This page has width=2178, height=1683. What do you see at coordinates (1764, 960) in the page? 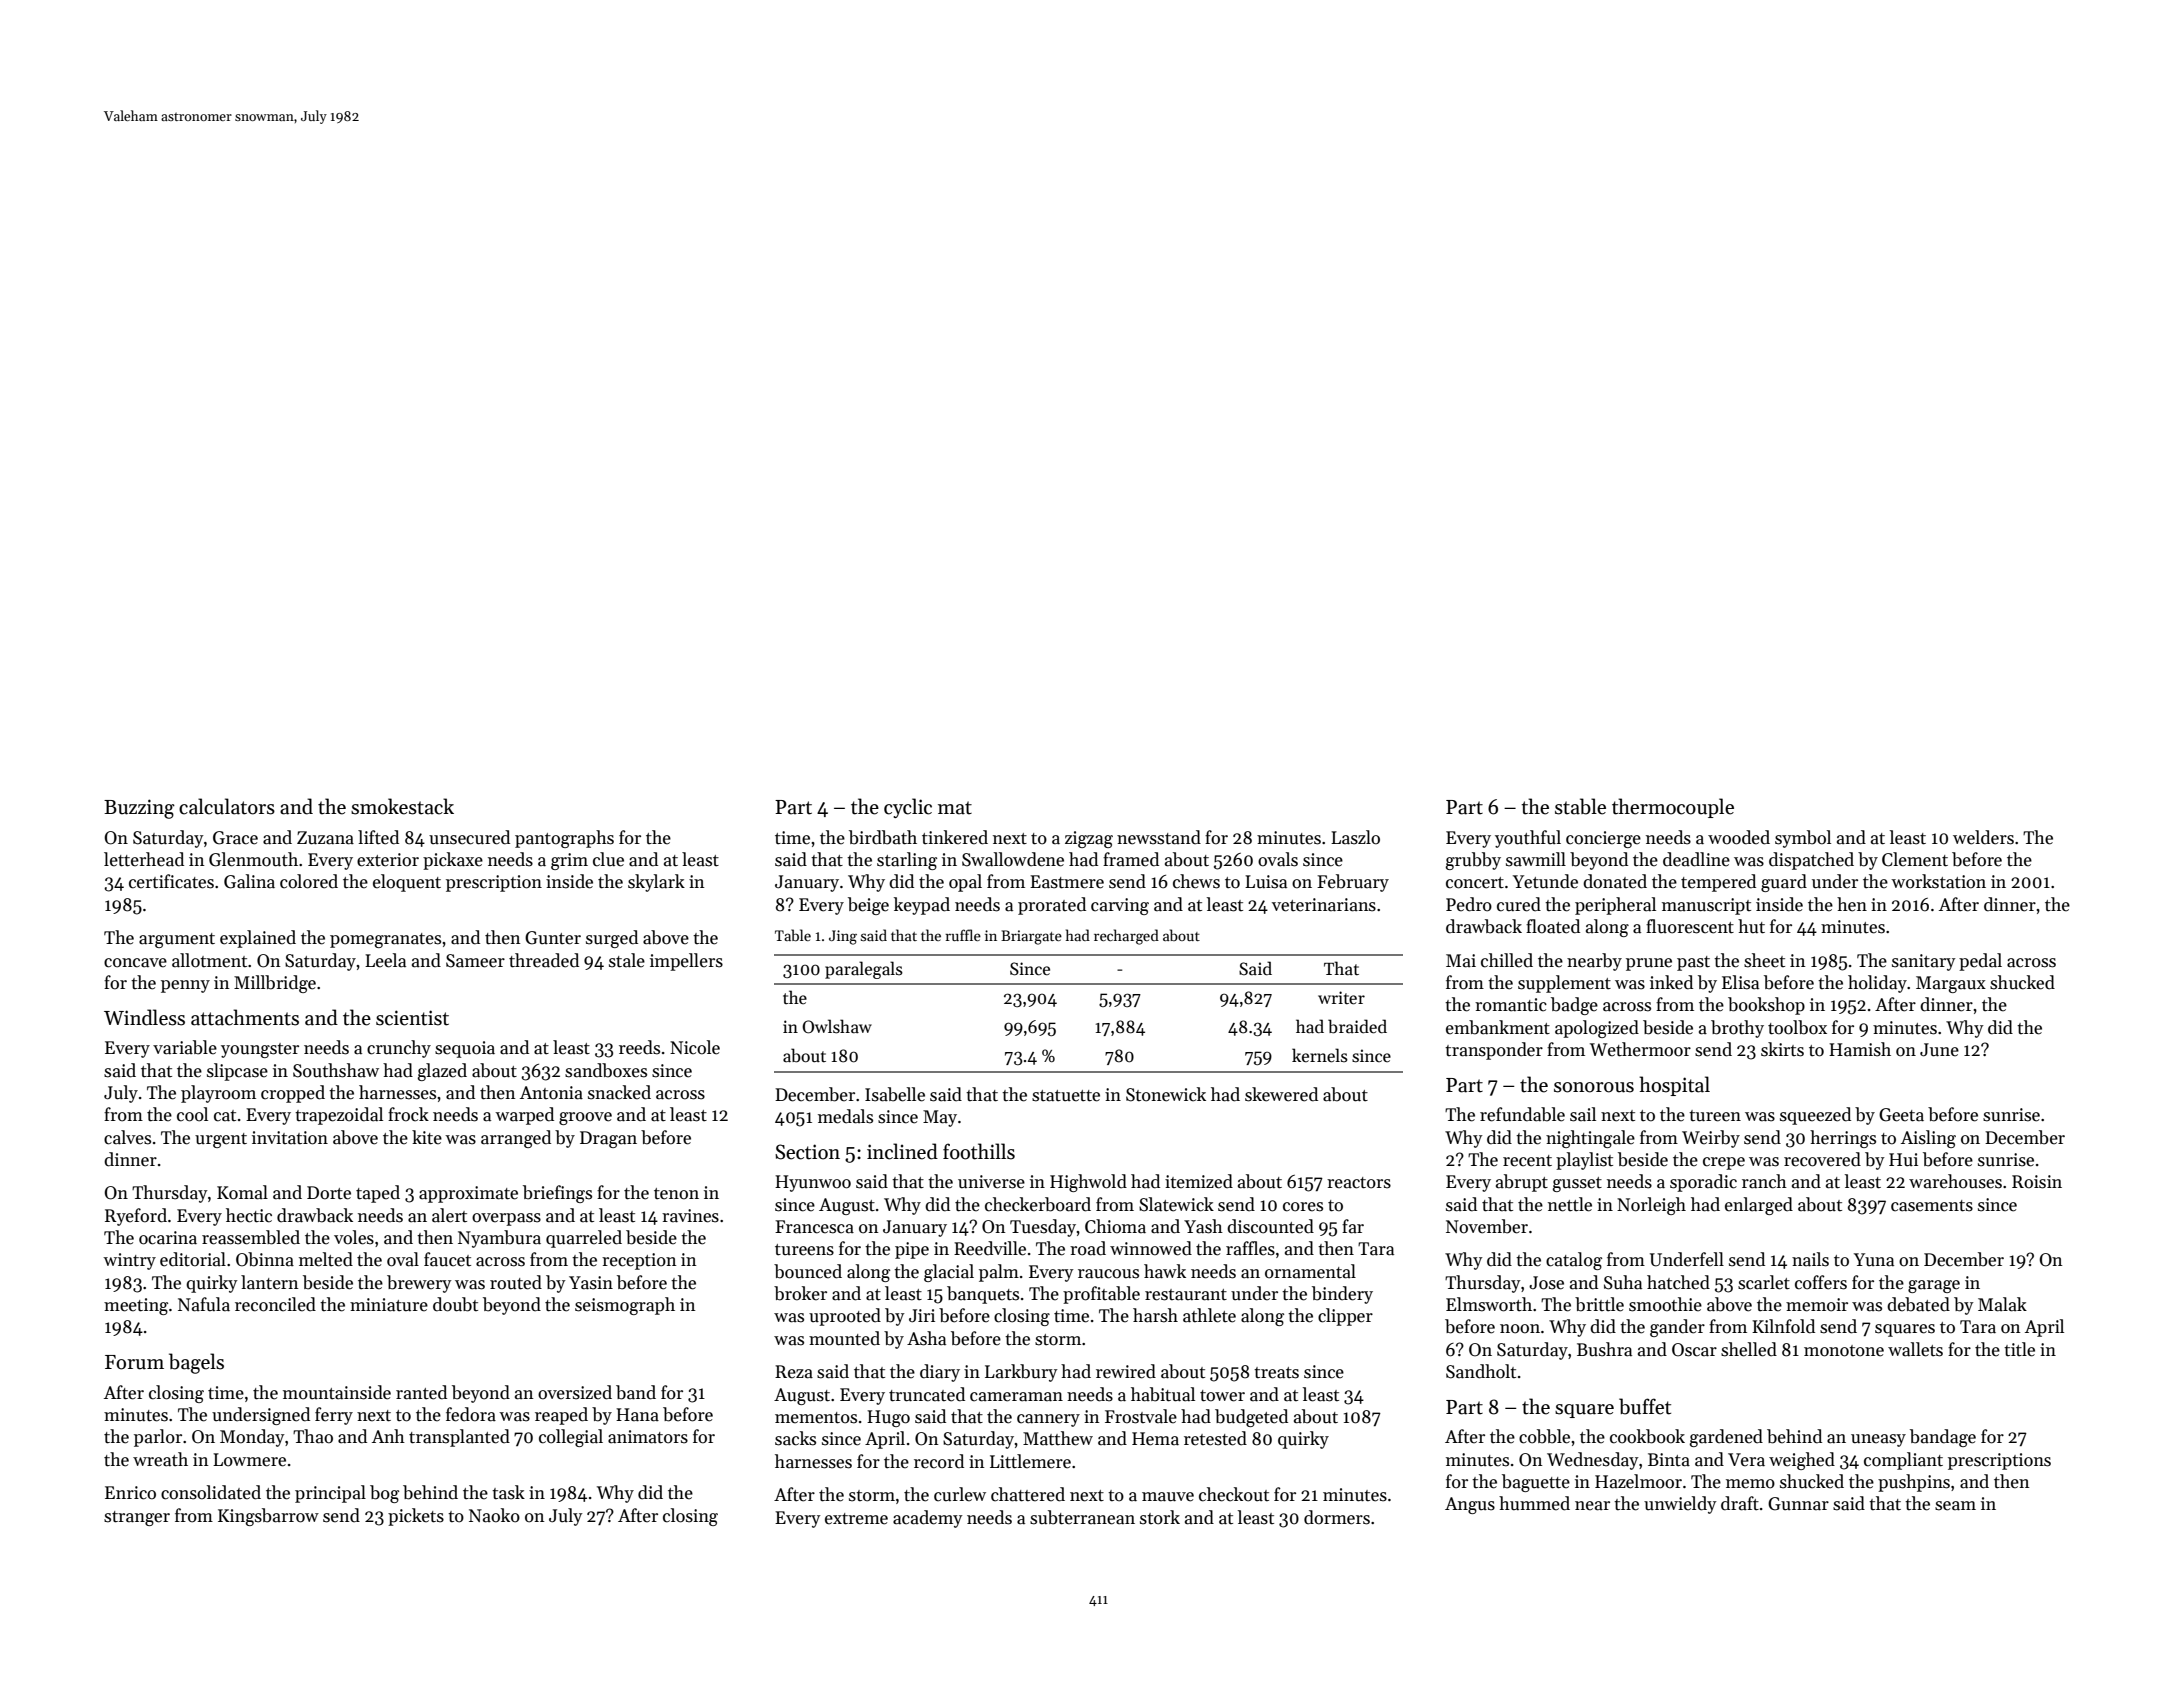
I see `sheet` at bounding box center [1764, 960].
